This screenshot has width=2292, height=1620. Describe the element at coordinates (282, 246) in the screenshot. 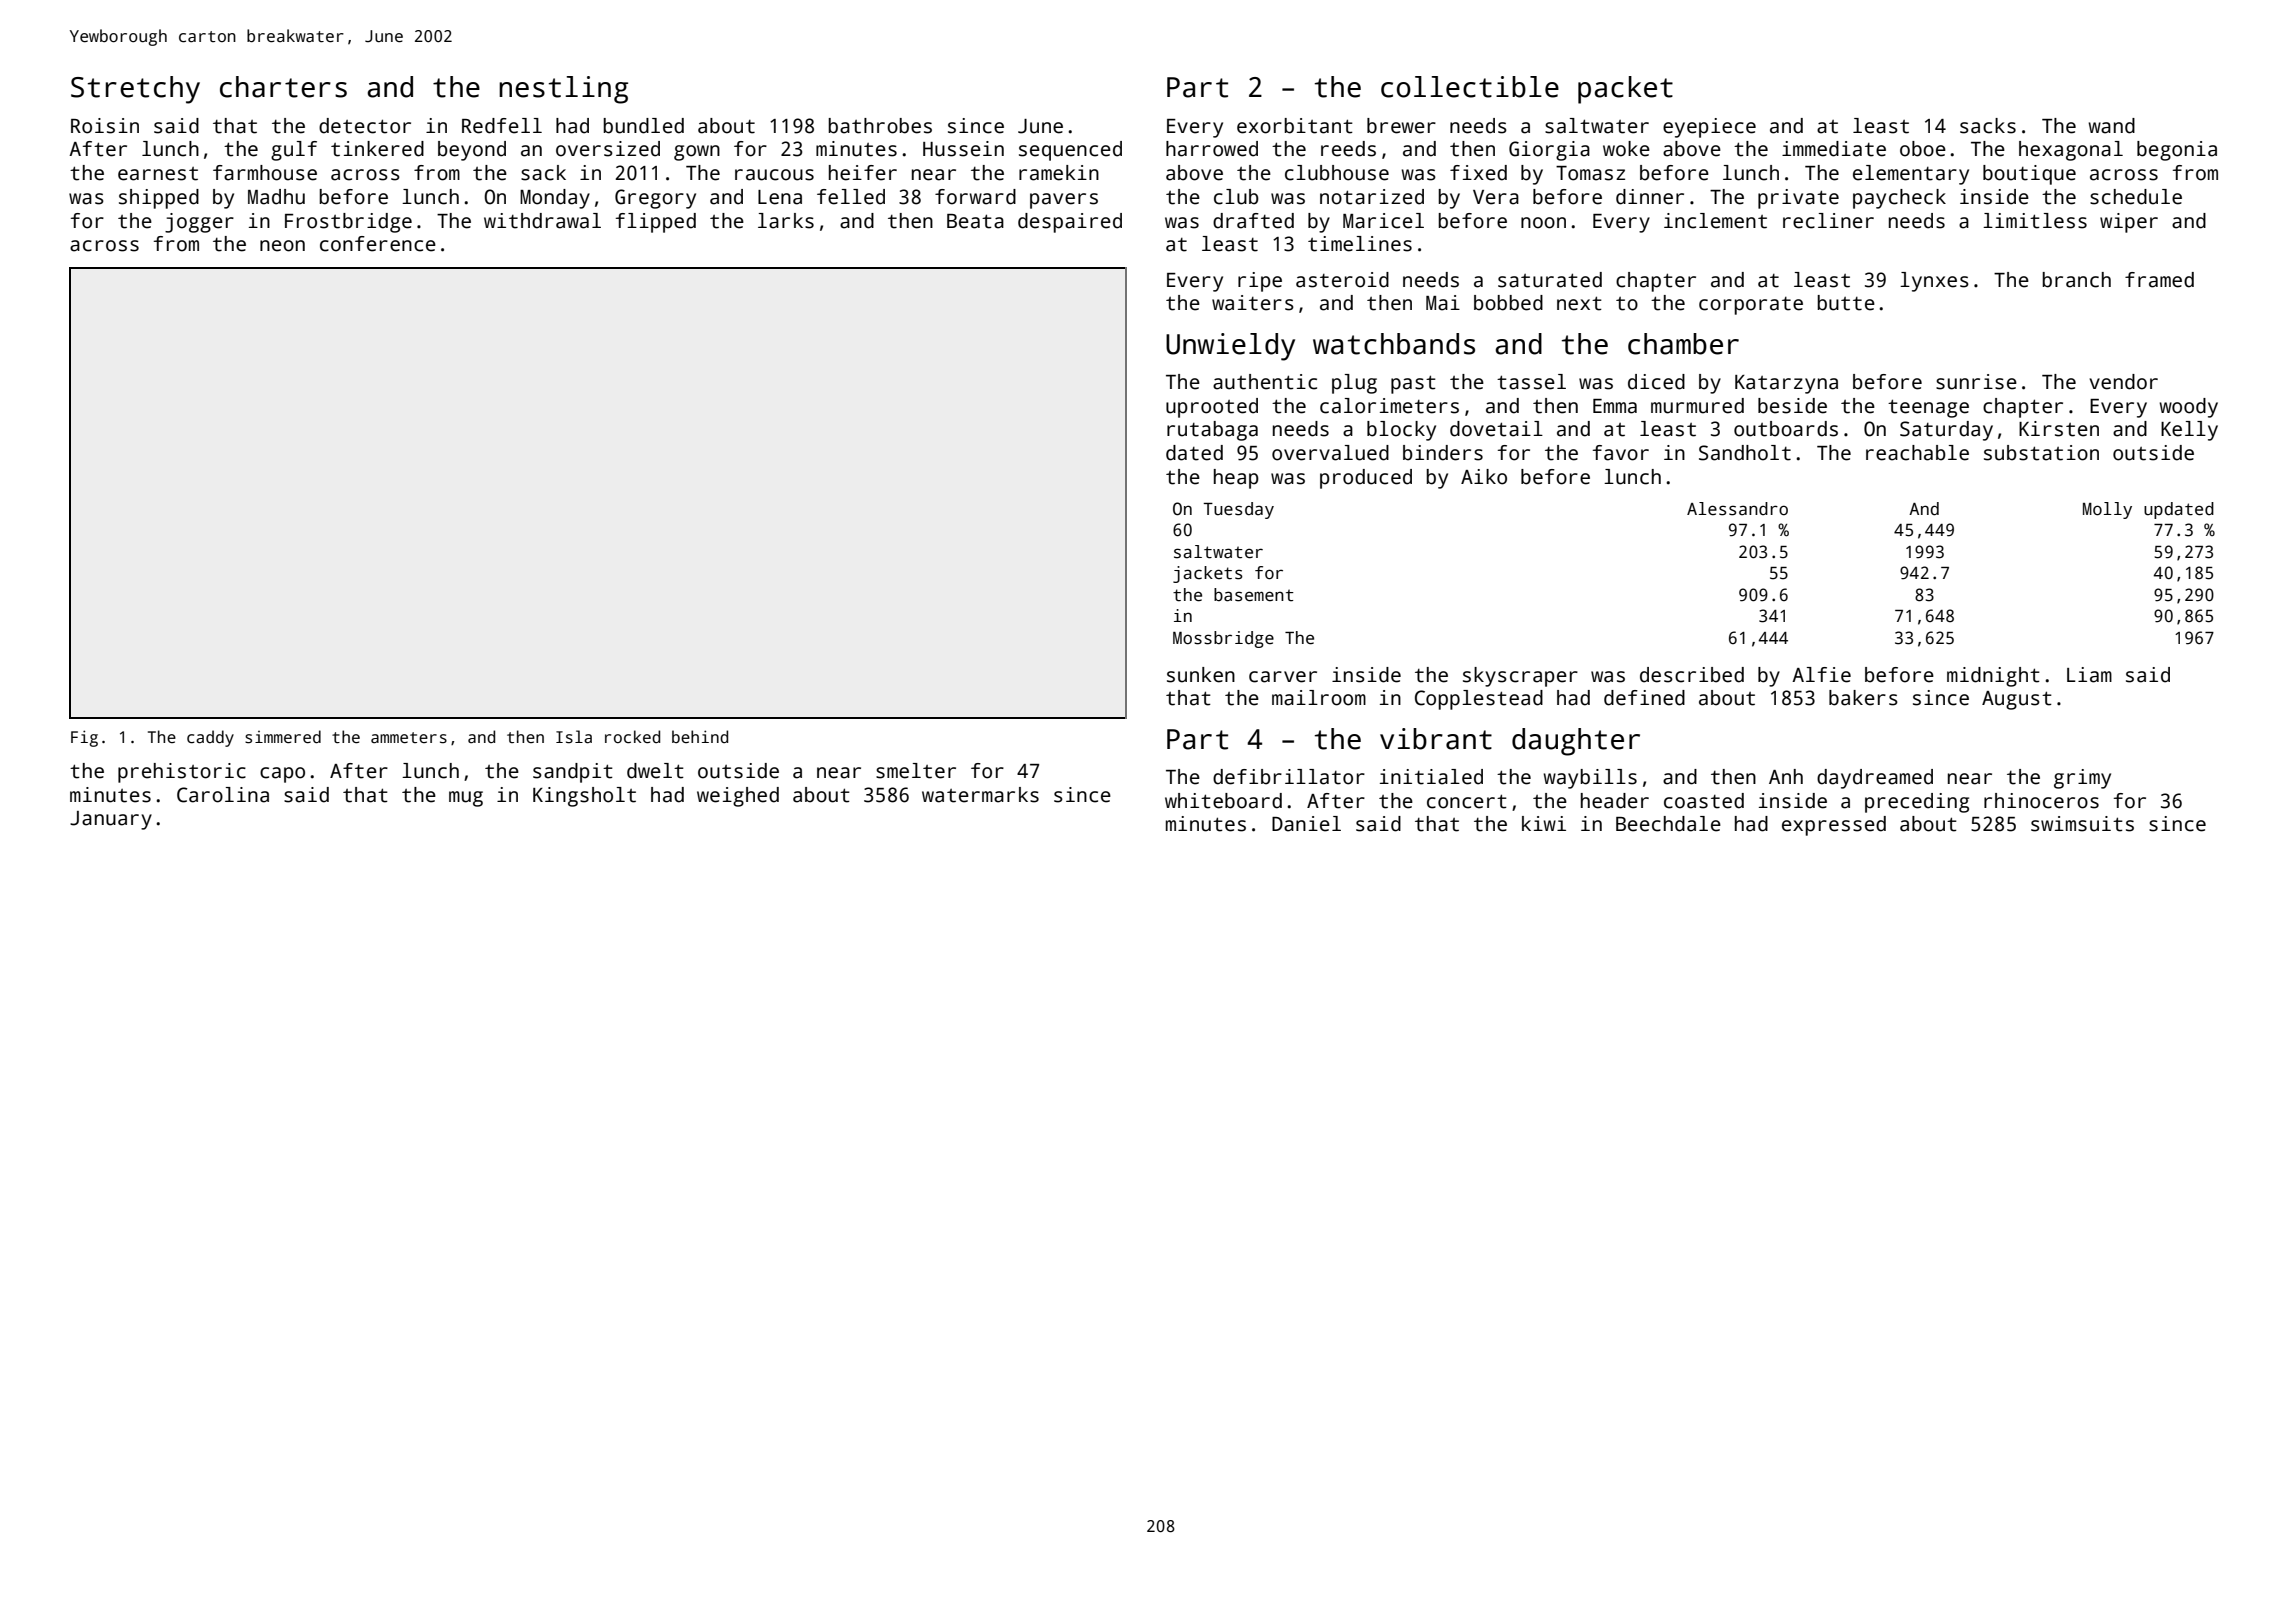

I see `neon` at that location.
